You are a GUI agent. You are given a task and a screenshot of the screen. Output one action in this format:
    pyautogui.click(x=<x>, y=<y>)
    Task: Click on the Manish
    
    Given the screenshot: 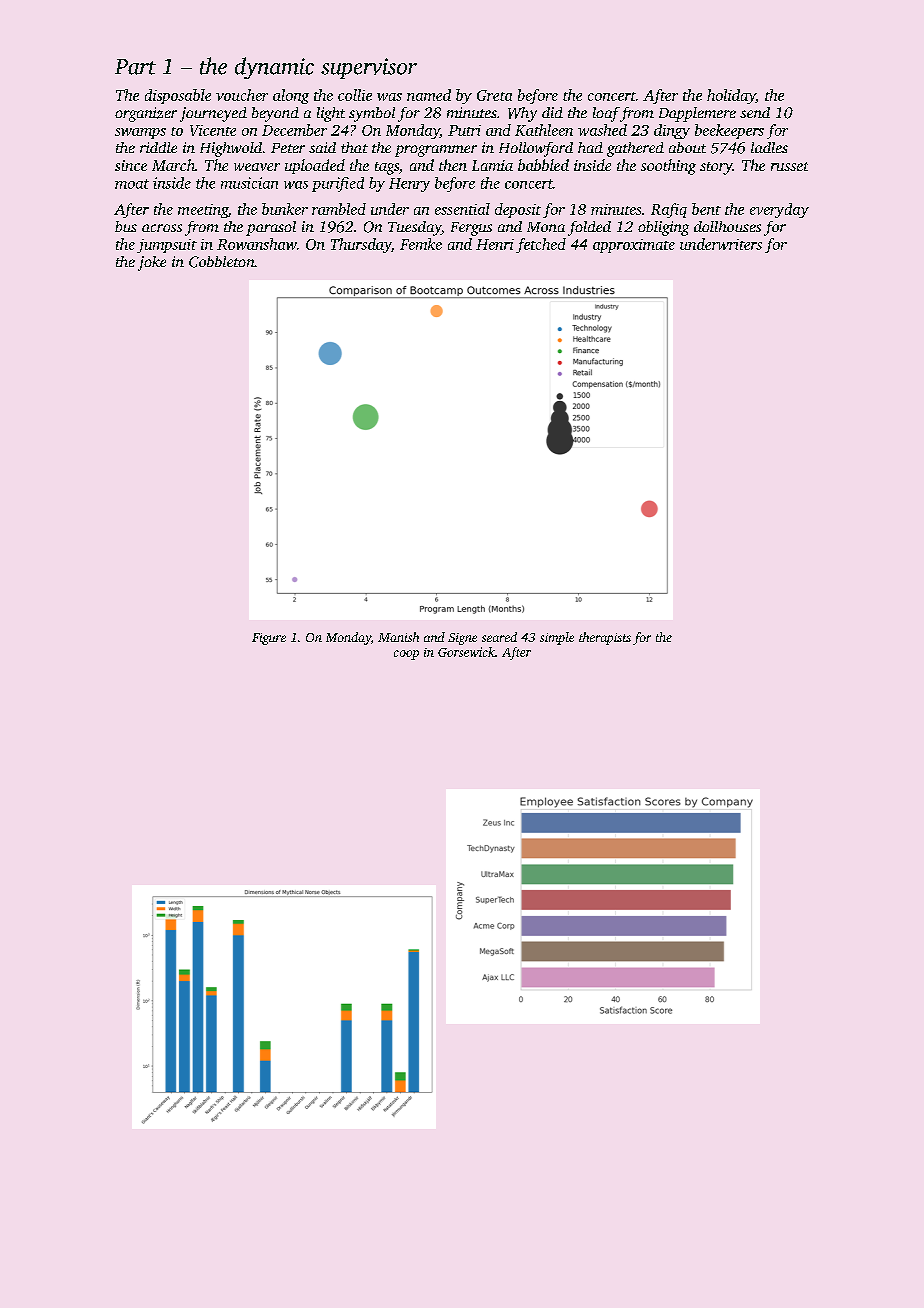 What is the action you would take?
    pyautogui.click(x=398, y=637)
